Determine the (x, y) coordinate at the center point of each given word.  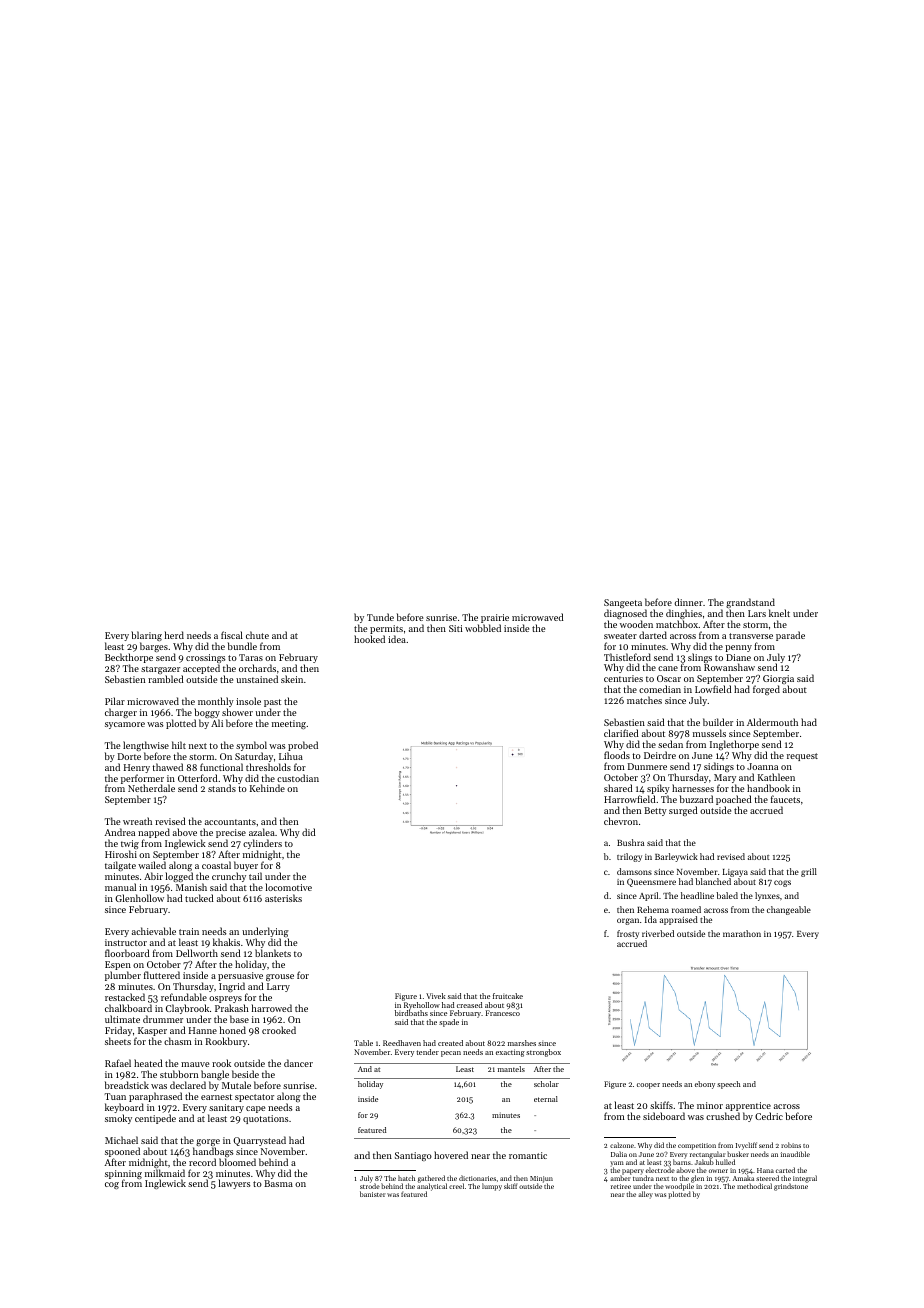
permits (386, 630)
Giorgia (778, 680)
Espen (118, 965)
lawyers (235, 1184)
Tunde (380, 617)
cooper (648, 1086)
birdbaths (411, 1013)
